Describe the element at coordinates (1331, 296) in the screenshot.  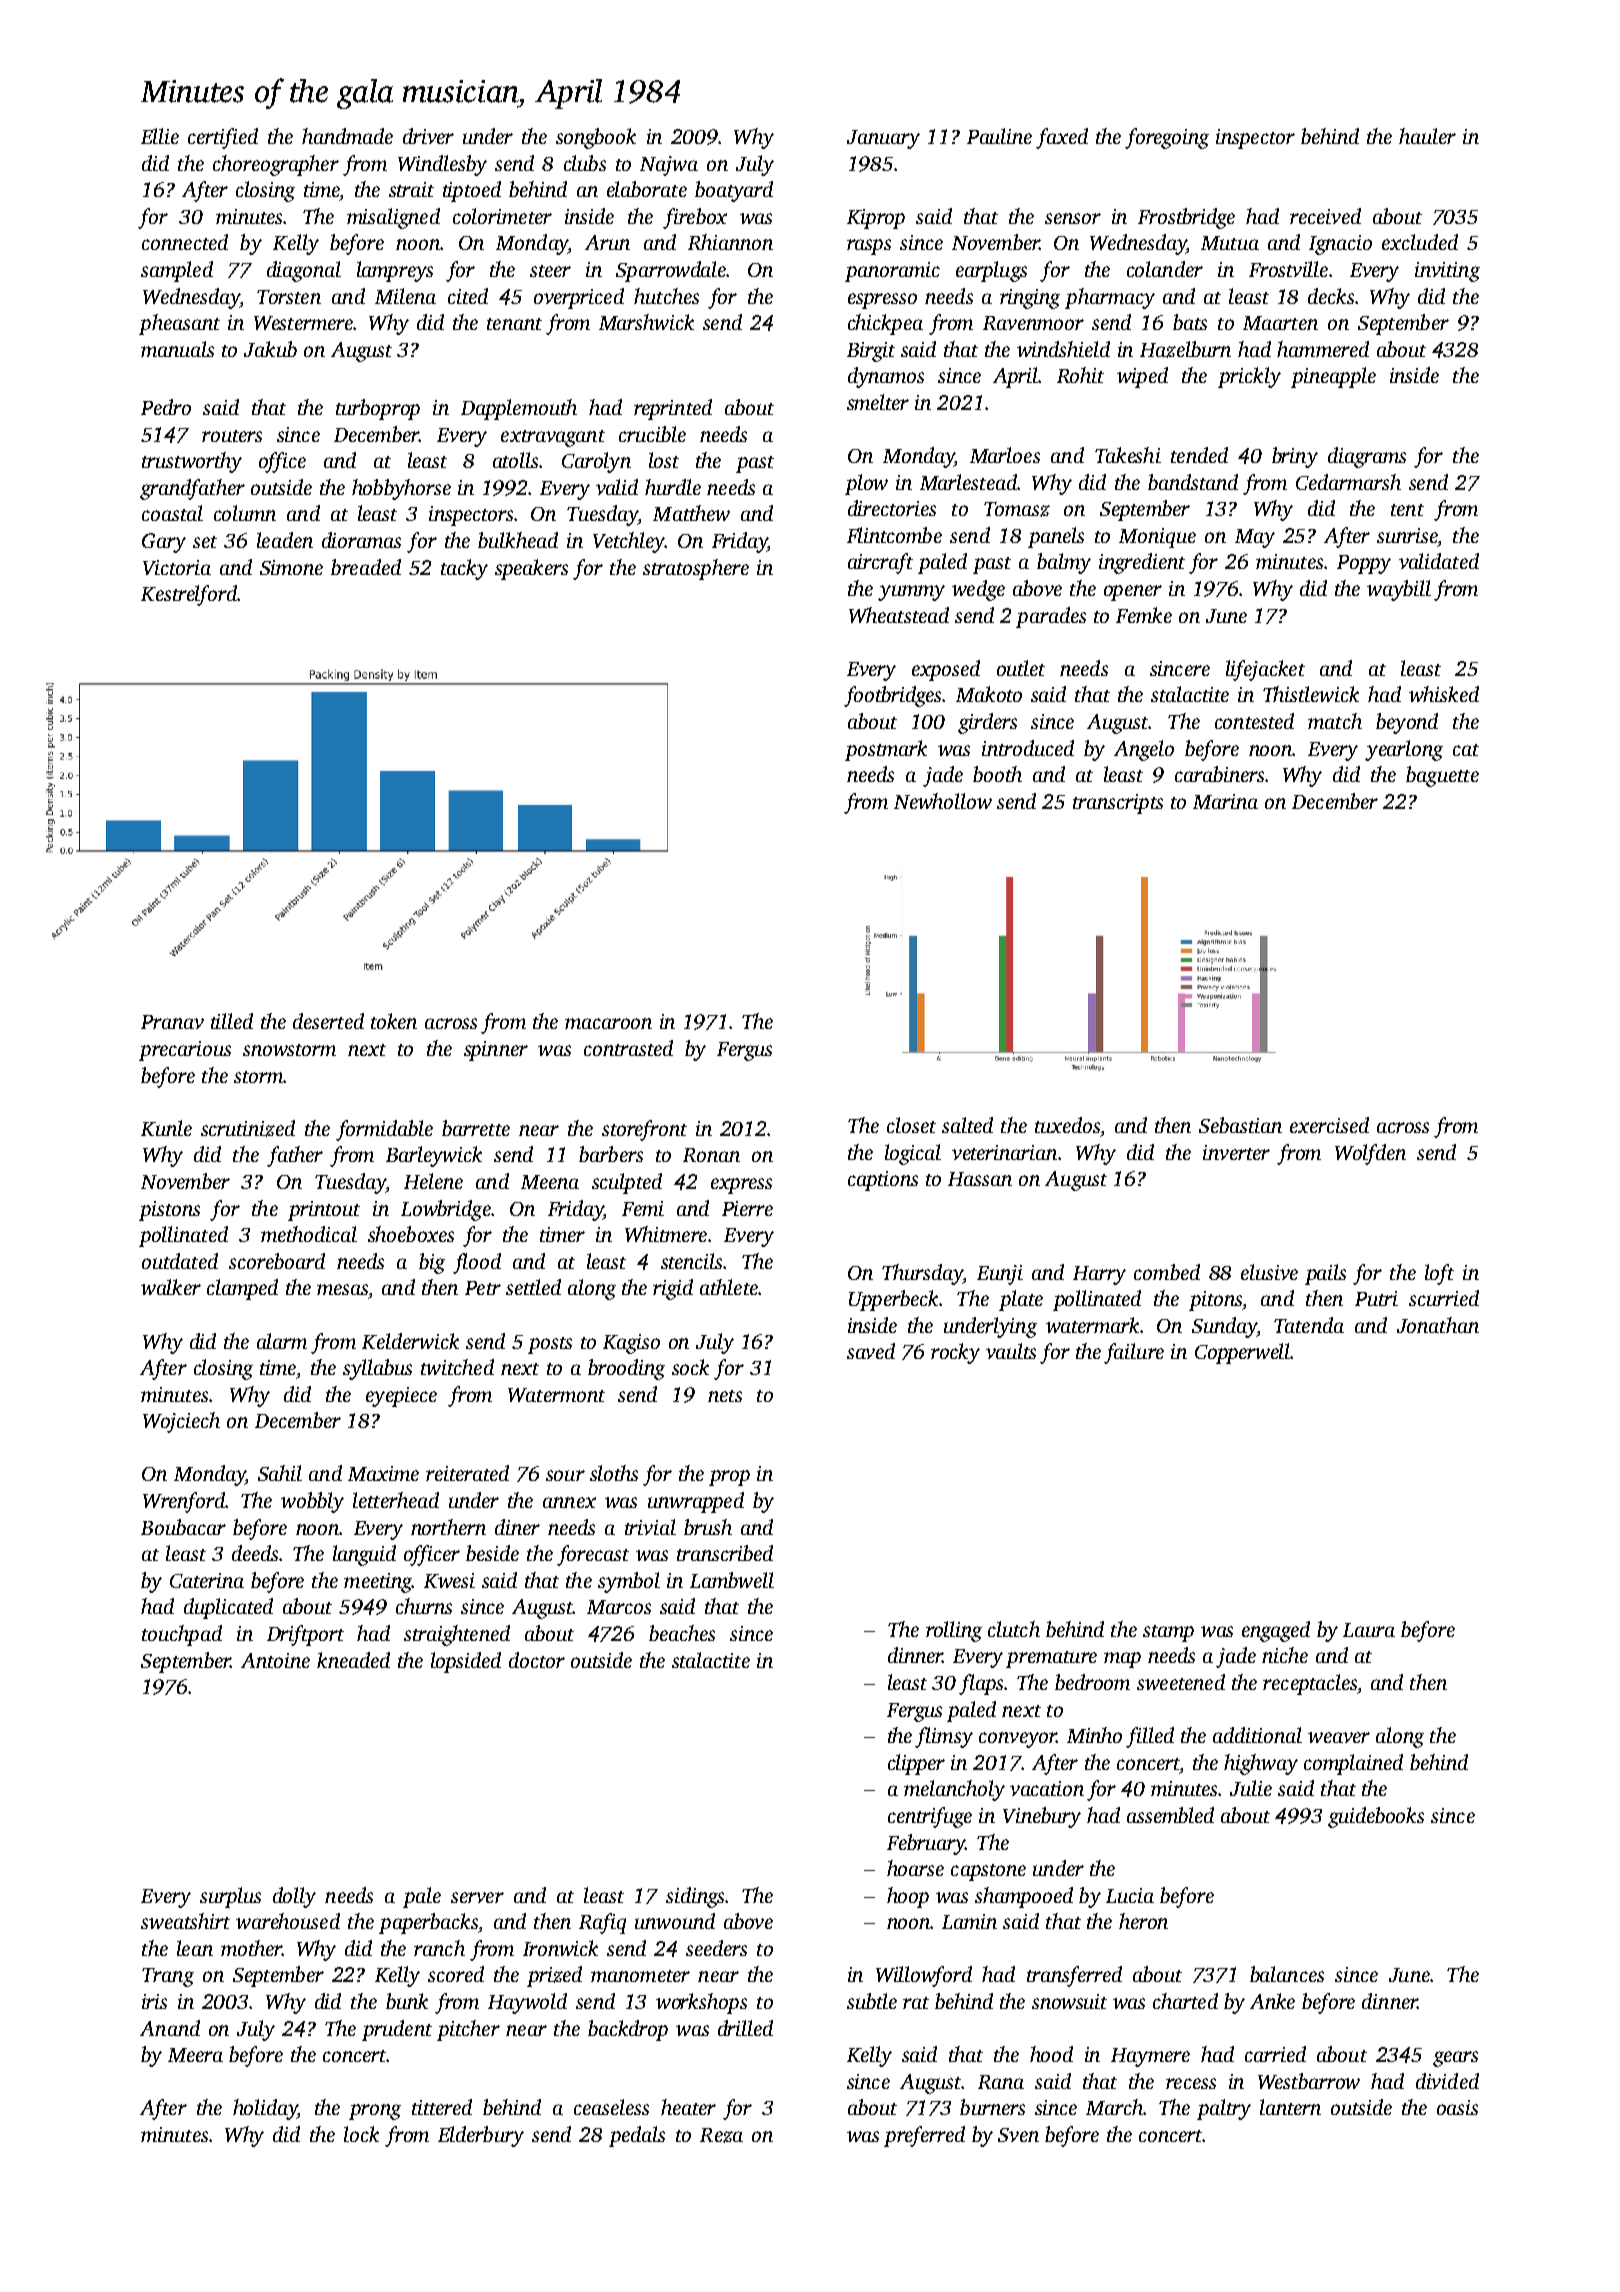
I see `decks` at that location.
